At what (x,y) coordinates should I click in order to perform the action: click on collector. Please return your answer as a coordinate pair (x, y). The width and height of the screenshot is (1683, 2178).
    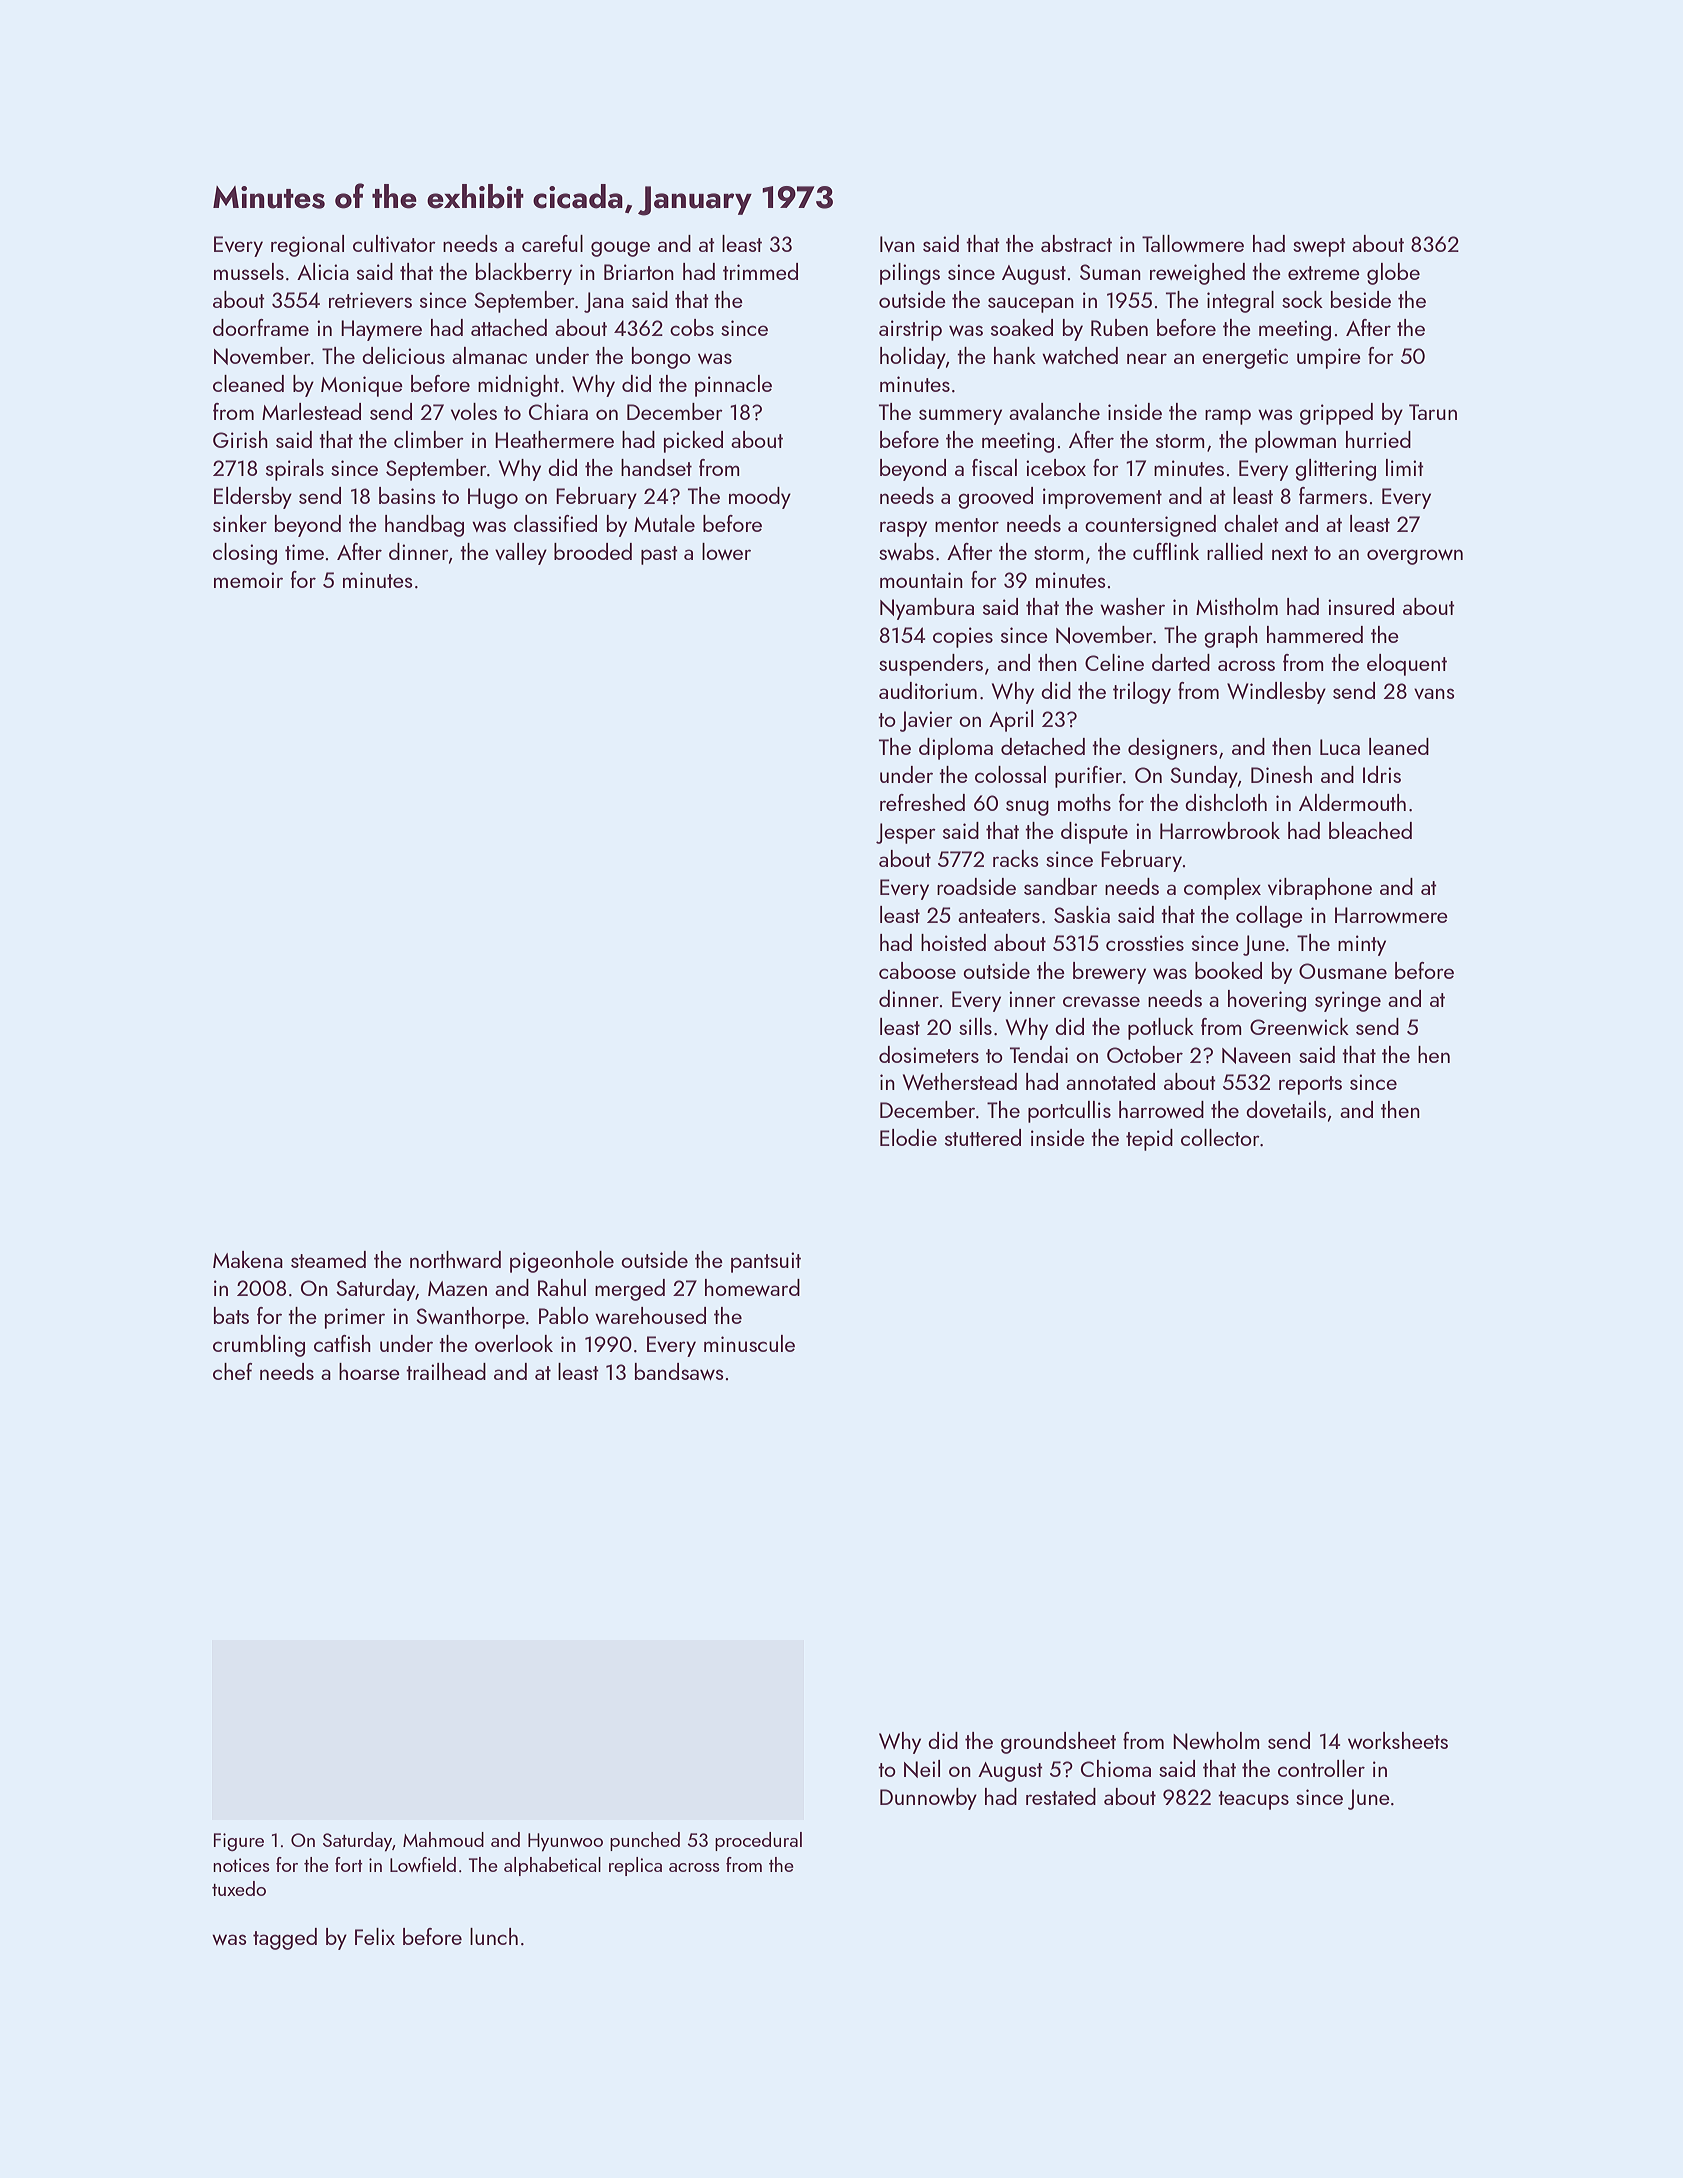
    Looking at the image, I should click on (1220, 1137).
